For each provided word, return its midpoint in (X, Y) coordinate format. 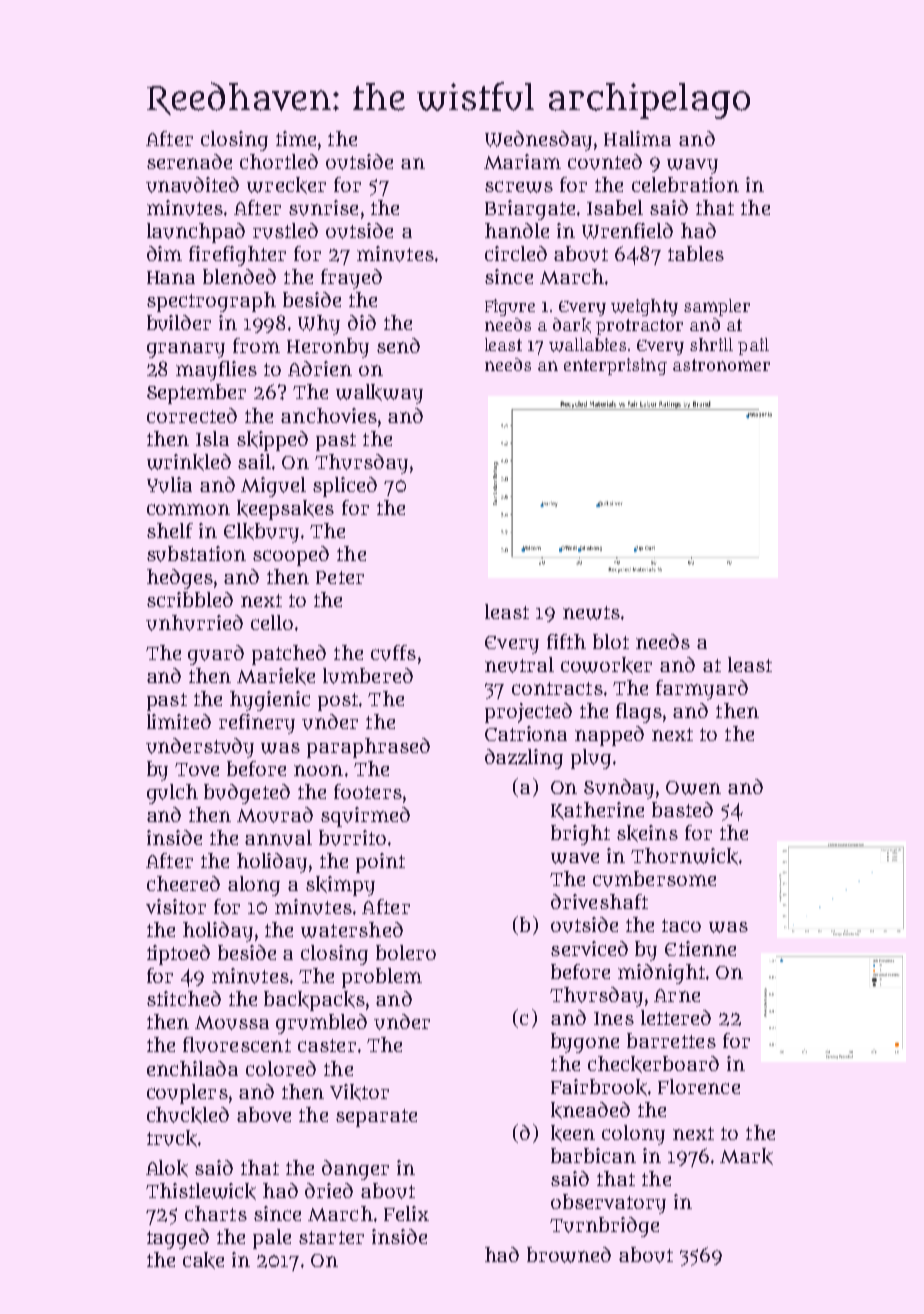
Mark (746, 1156)
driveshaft (599, 901)
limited (179, 721)
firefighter (237, 256)
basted (682, 809)
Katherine (597, 811)
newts (591, 613)
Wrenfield (627, 231)
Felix (406, 1213)
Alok (167, 1168)
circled (516, 253)
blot (611, 641)
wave (575, 858)
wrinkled (189, 462)
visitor (176, 906)
